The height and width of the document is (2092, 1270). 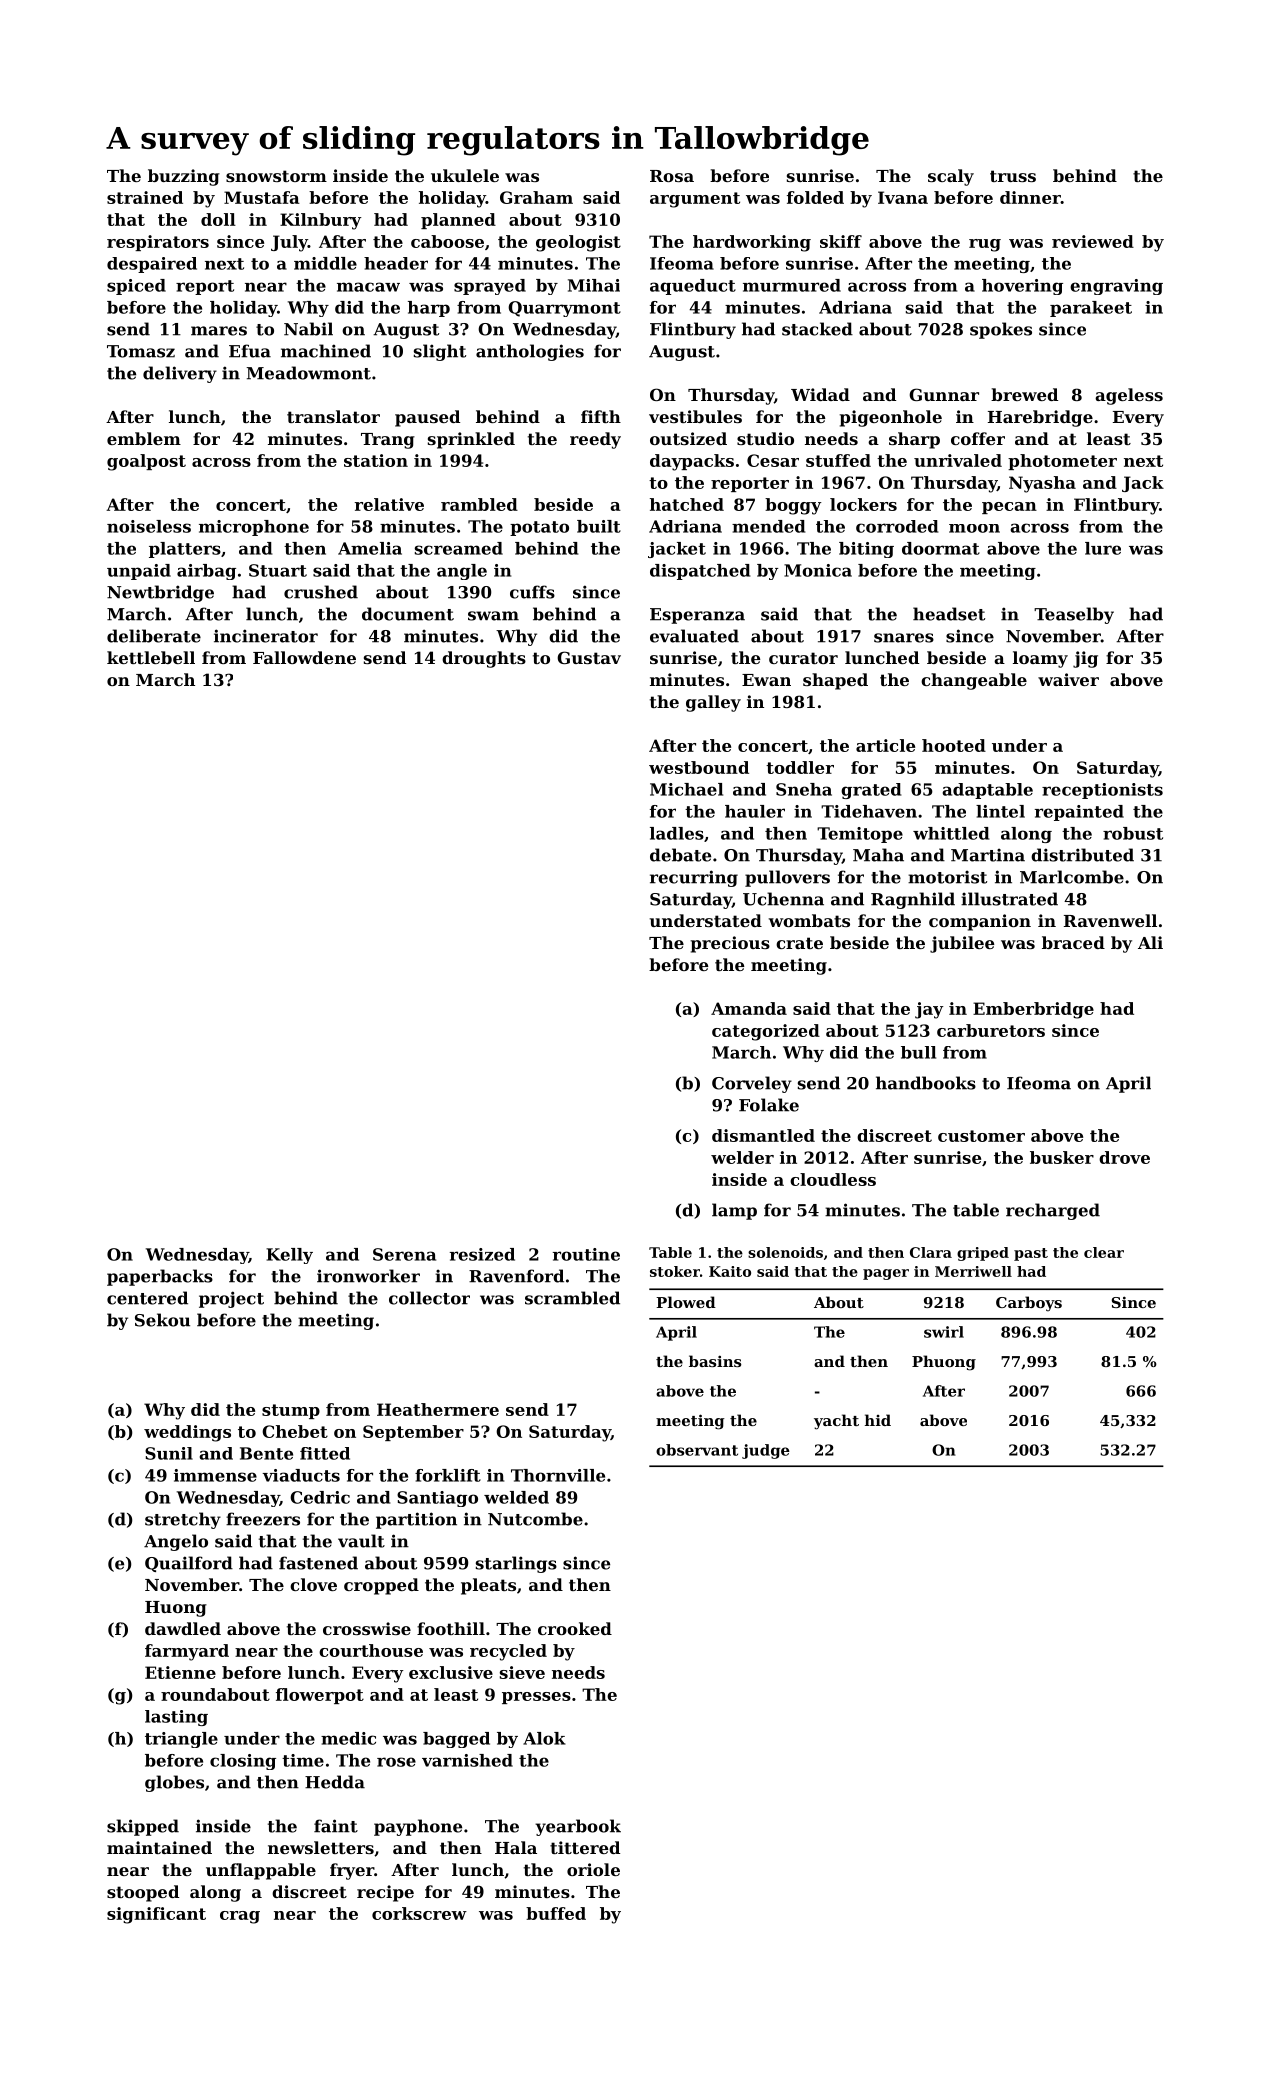 I want to click on paperbacks, so click(x=160, y=1277).
